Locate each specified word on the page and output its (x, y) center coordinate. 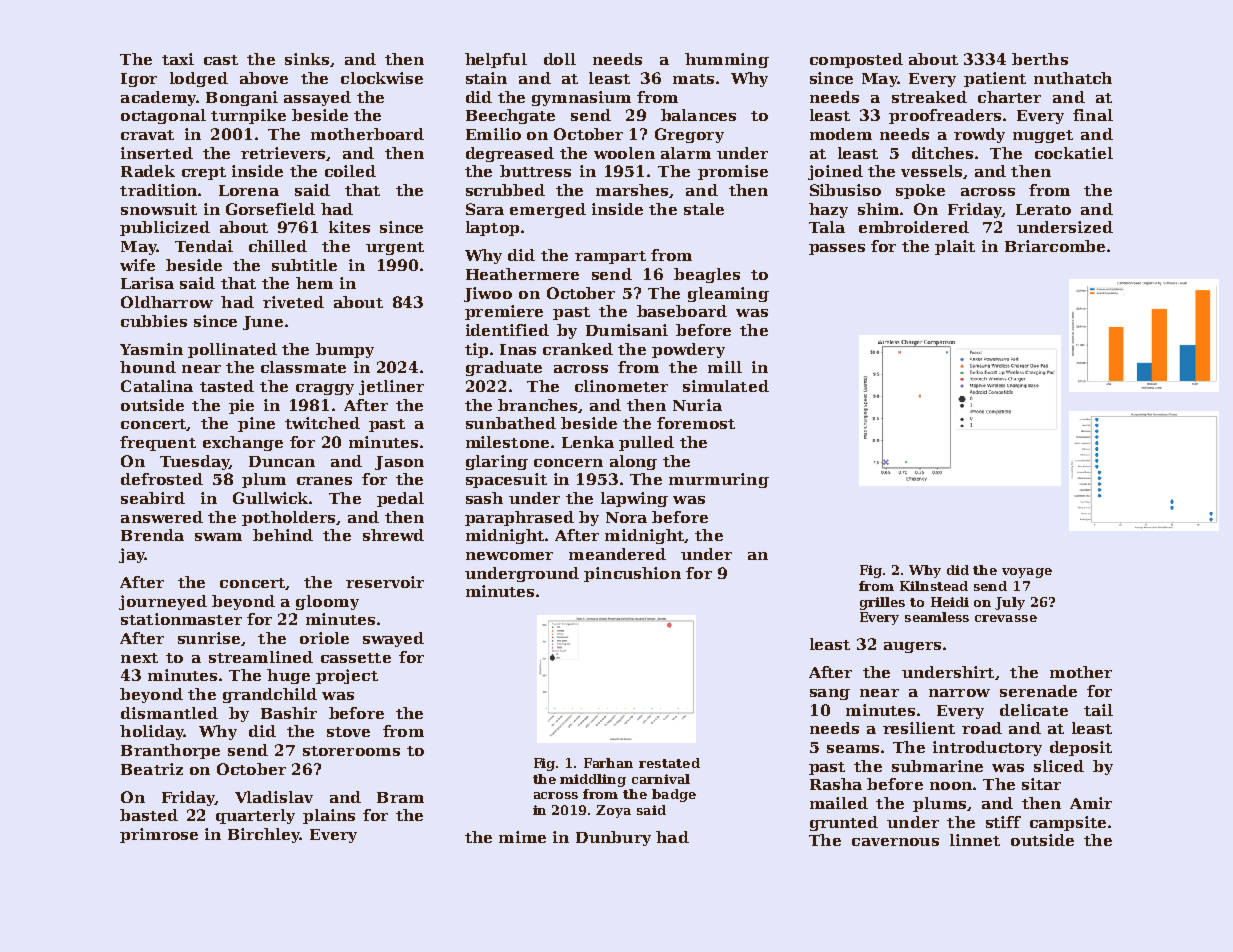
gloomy (327, 602)
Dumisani (627, 330)
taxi (178, 59)
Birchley (264, 835)
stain (486, 78)
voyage (1027, 573)
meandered (617, 554)
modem (841, 134)
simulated (726, 386)
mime (522, 837)
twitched (322, 423)
